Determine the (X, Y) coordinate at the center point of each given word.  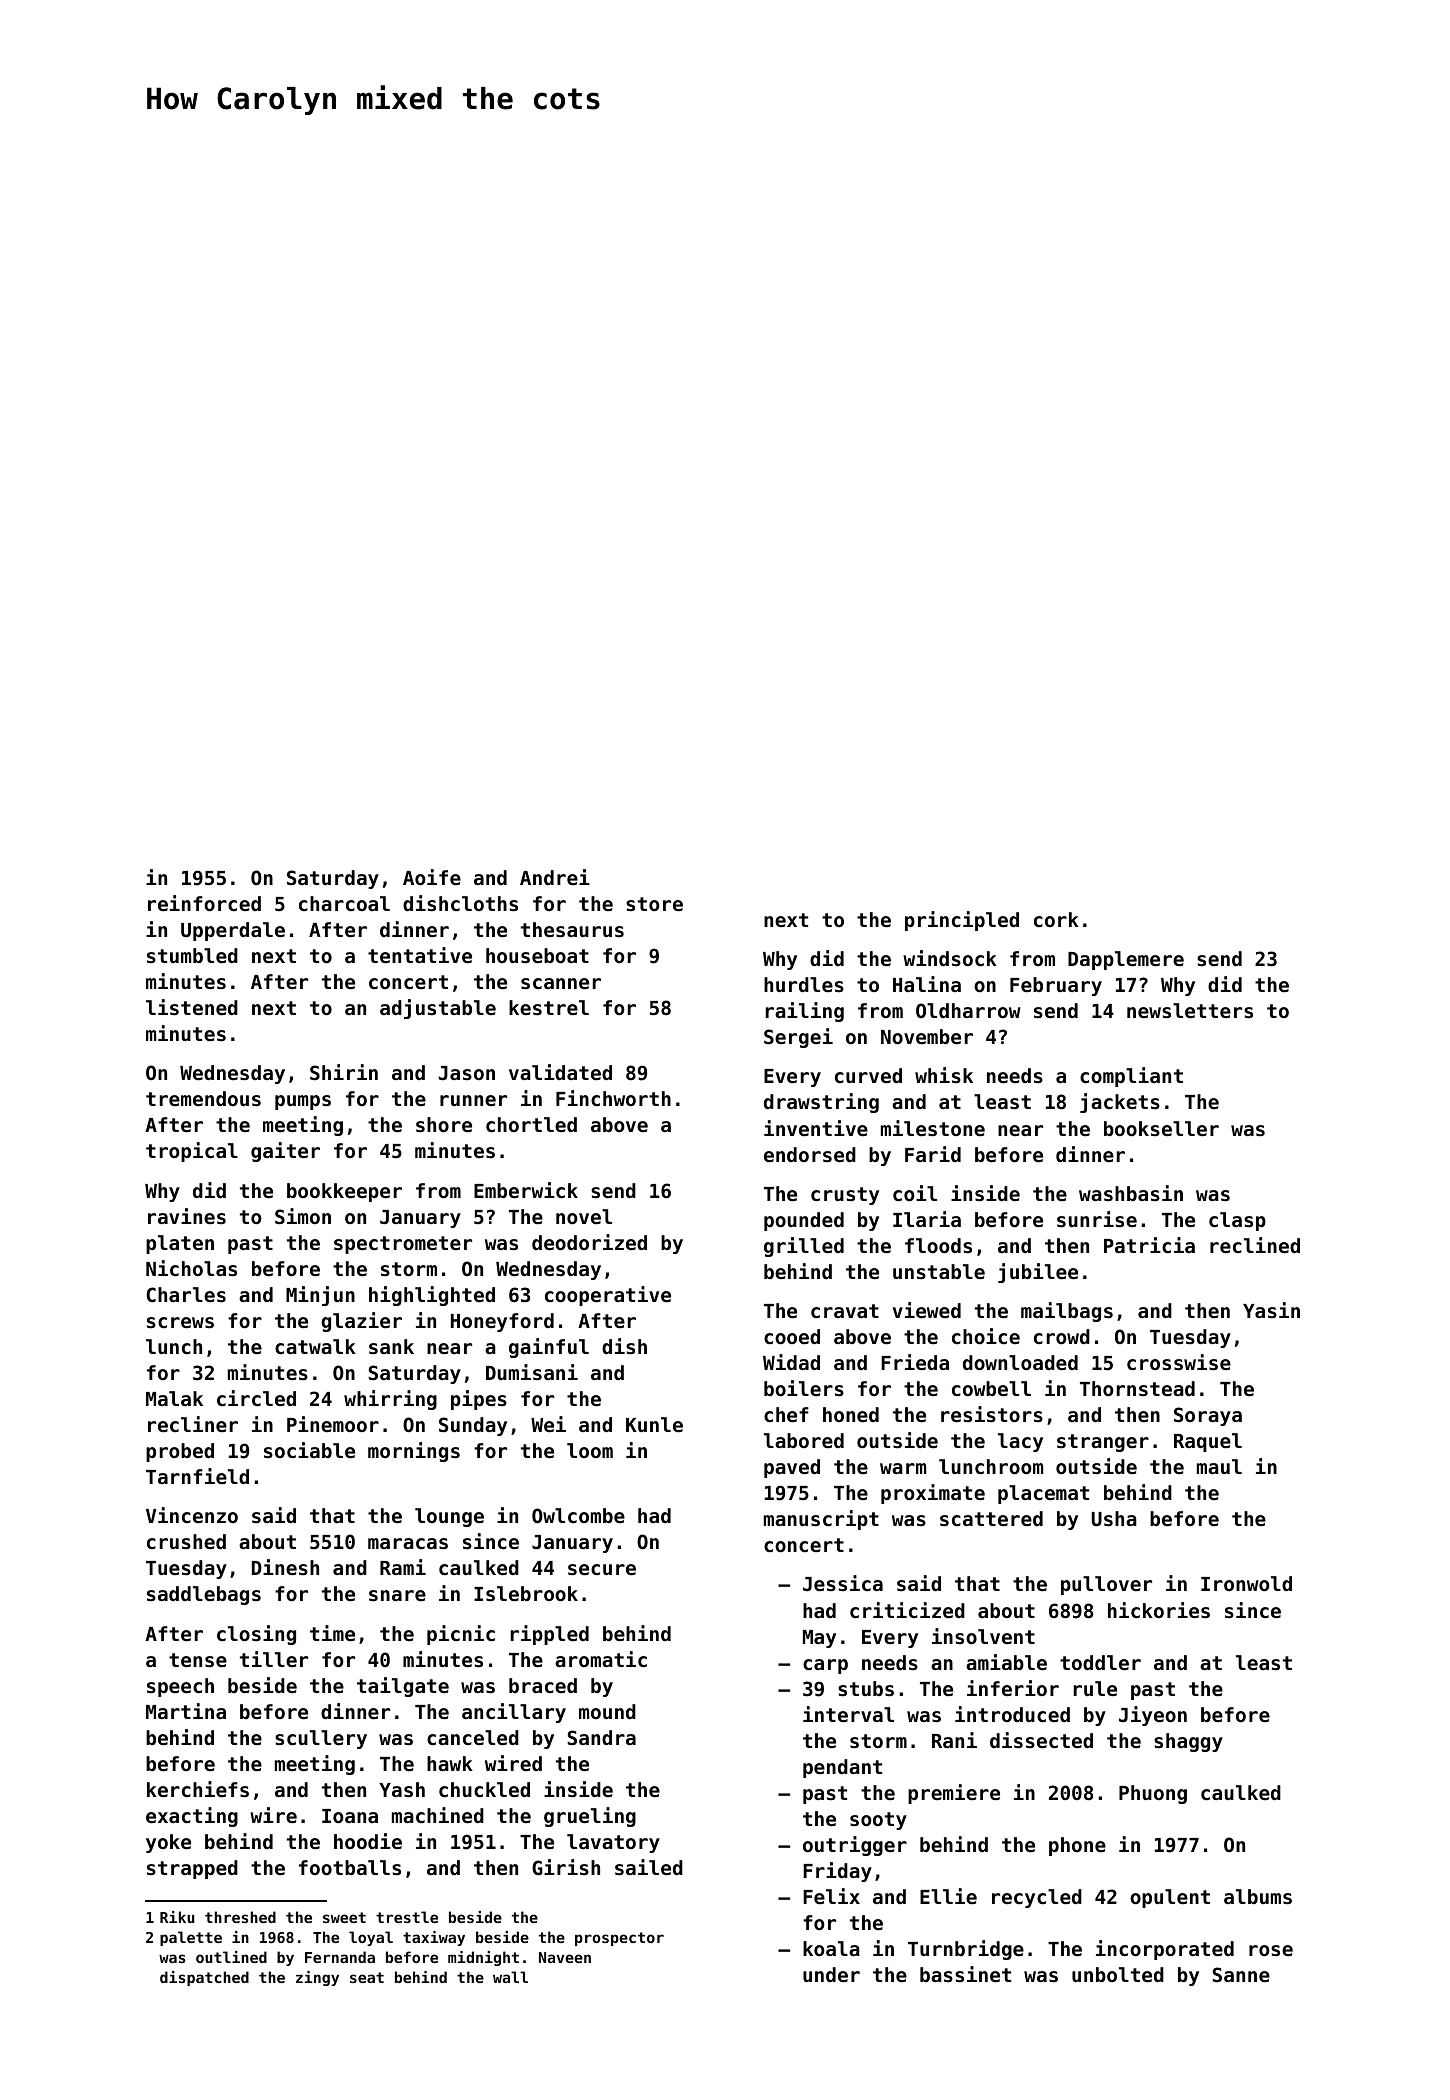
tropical (192, 1152)
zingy (317, 1978)
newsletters (1190, 1010)
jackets (1120, 1103)
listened (192, 1007)
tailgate (403, 1687)
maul (1219, 1466)
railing (805, 1012)
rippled (550, 1635)
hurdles (804, 984)
